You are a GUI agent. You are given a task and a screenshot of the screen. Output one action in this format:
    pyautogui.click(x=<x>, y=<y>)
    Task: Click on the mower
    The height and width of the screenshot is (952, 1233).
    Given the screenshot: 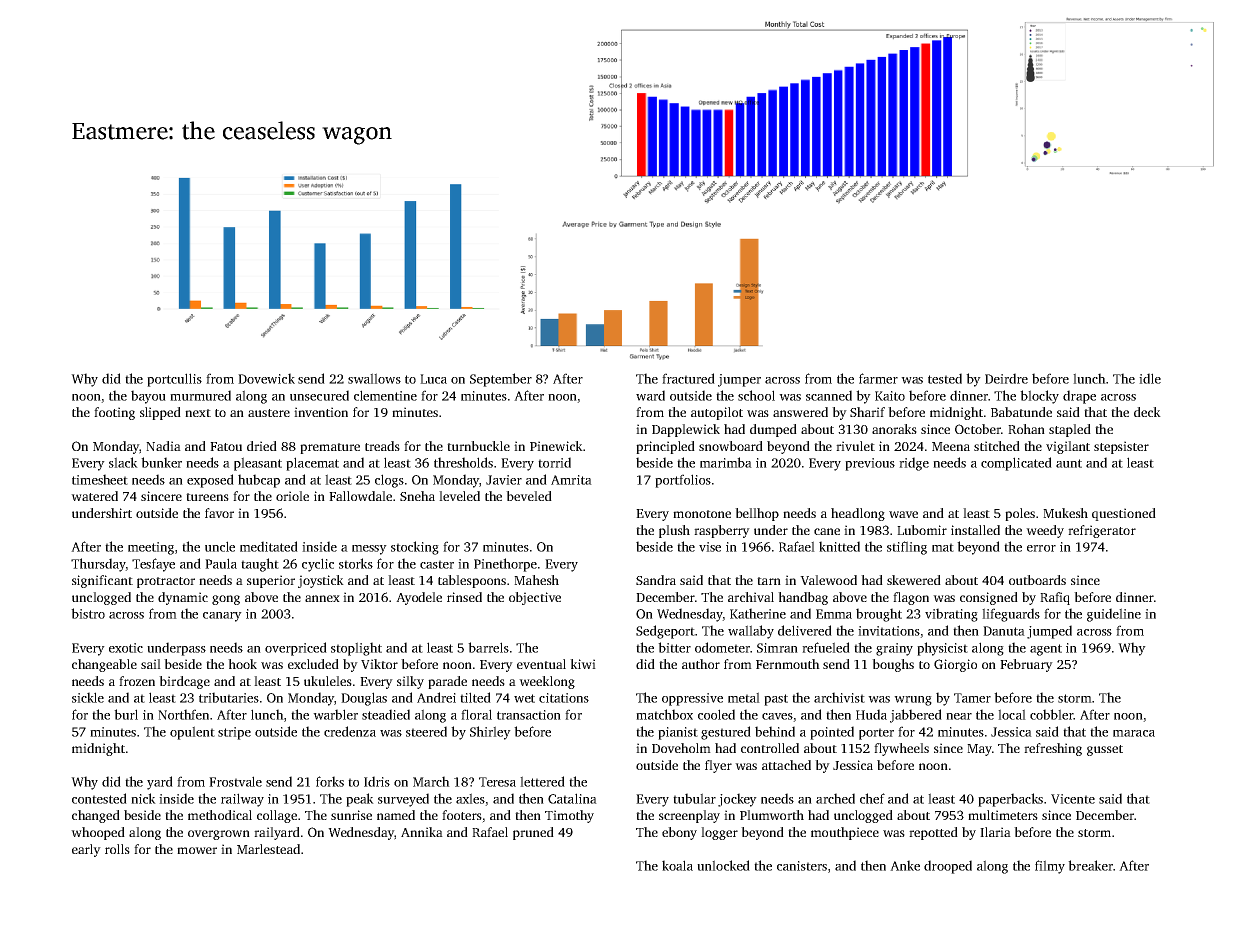 What is the action you would take?
    pyautogui.click(x=197, y=850)
